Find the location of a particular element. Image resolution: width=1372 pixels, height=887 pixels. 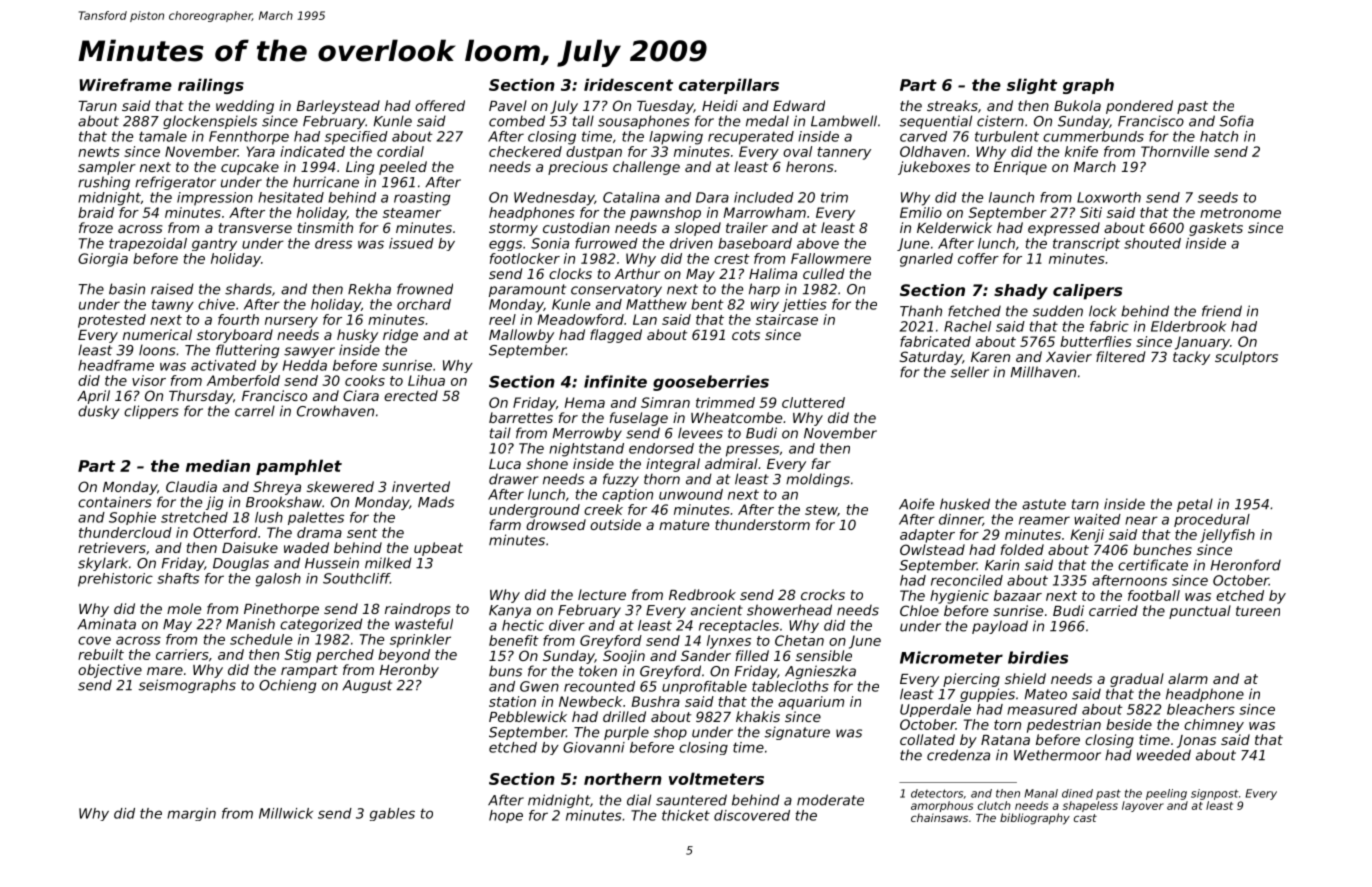

caterpillars is located at coordinates (729, 86).
